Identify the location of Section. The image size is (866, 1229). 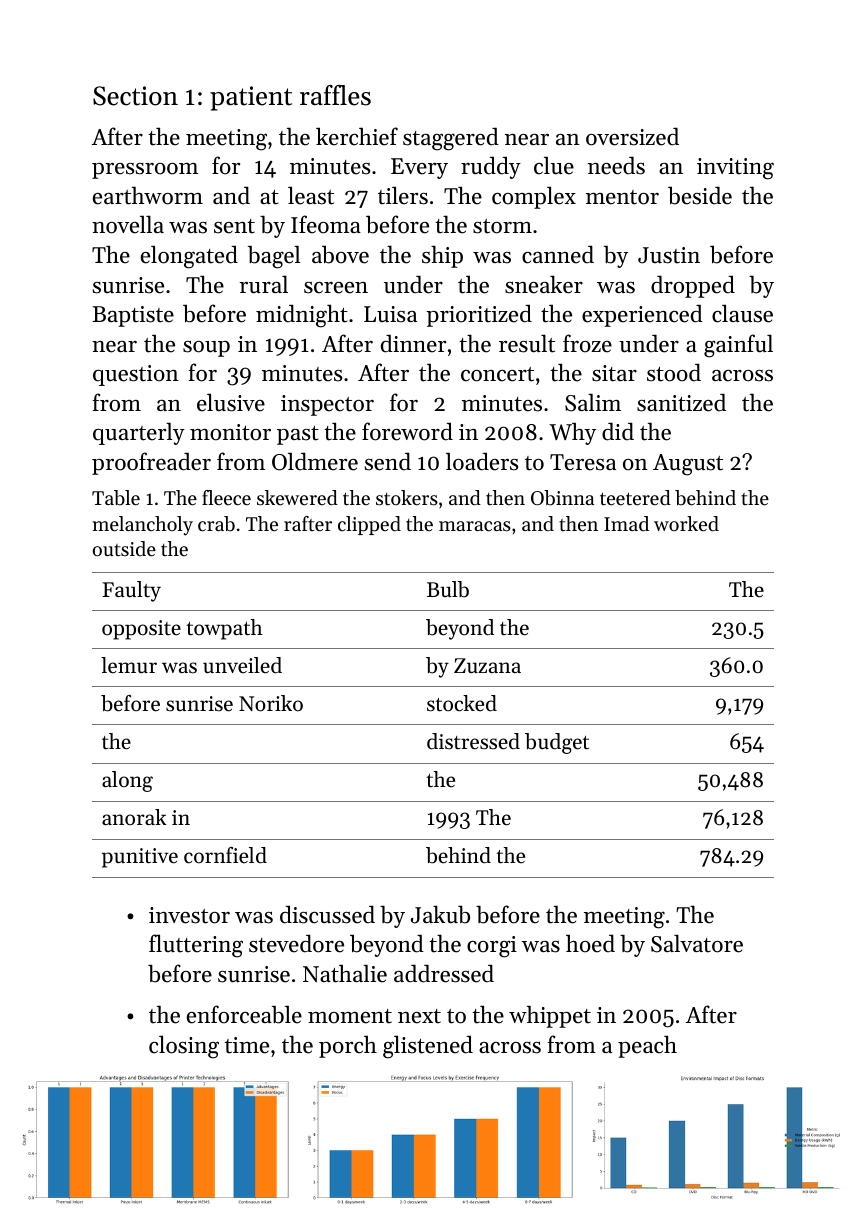
(135, 96).
